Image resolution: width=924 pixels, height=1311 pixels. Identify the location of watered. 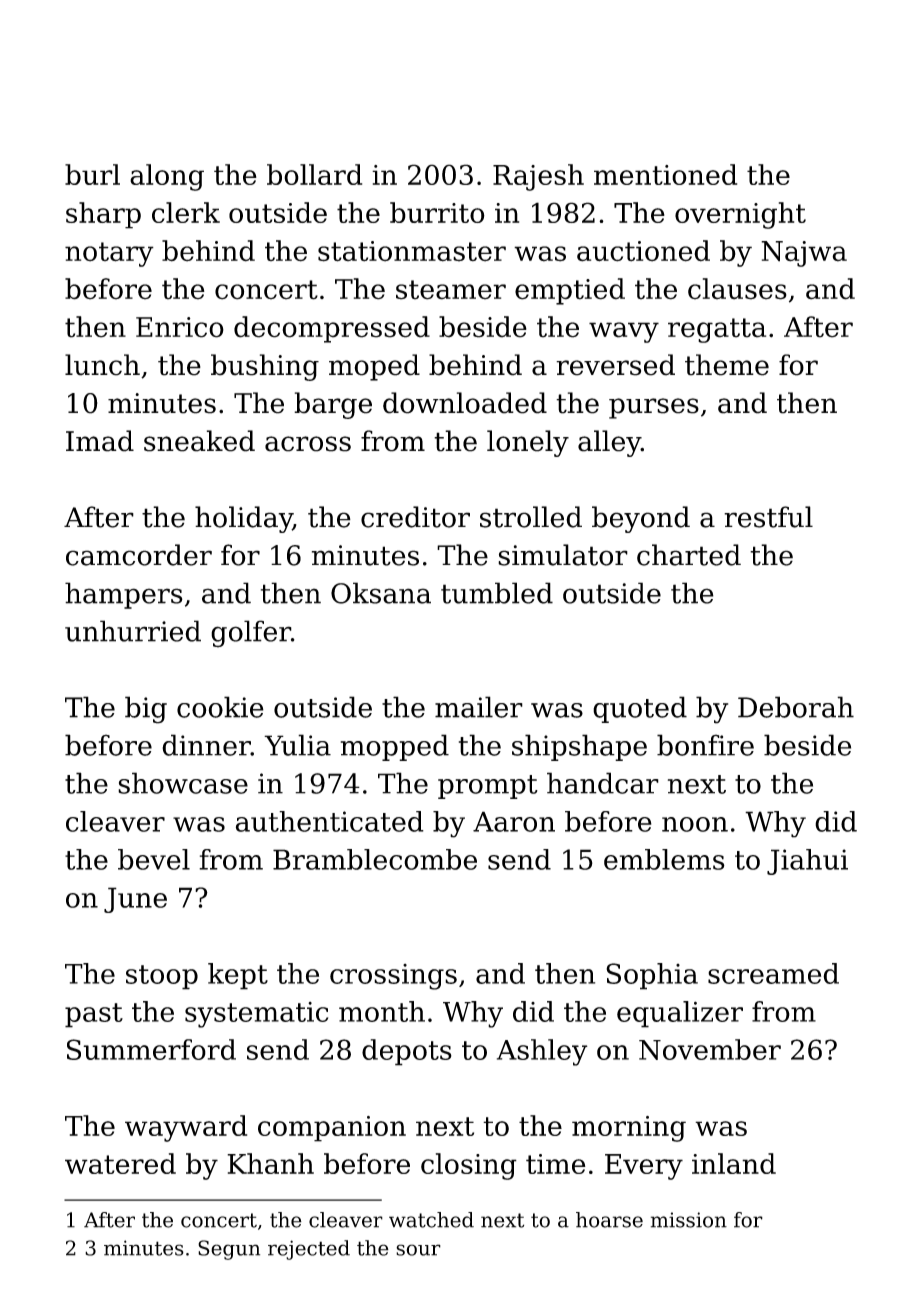
(120, 1163).
